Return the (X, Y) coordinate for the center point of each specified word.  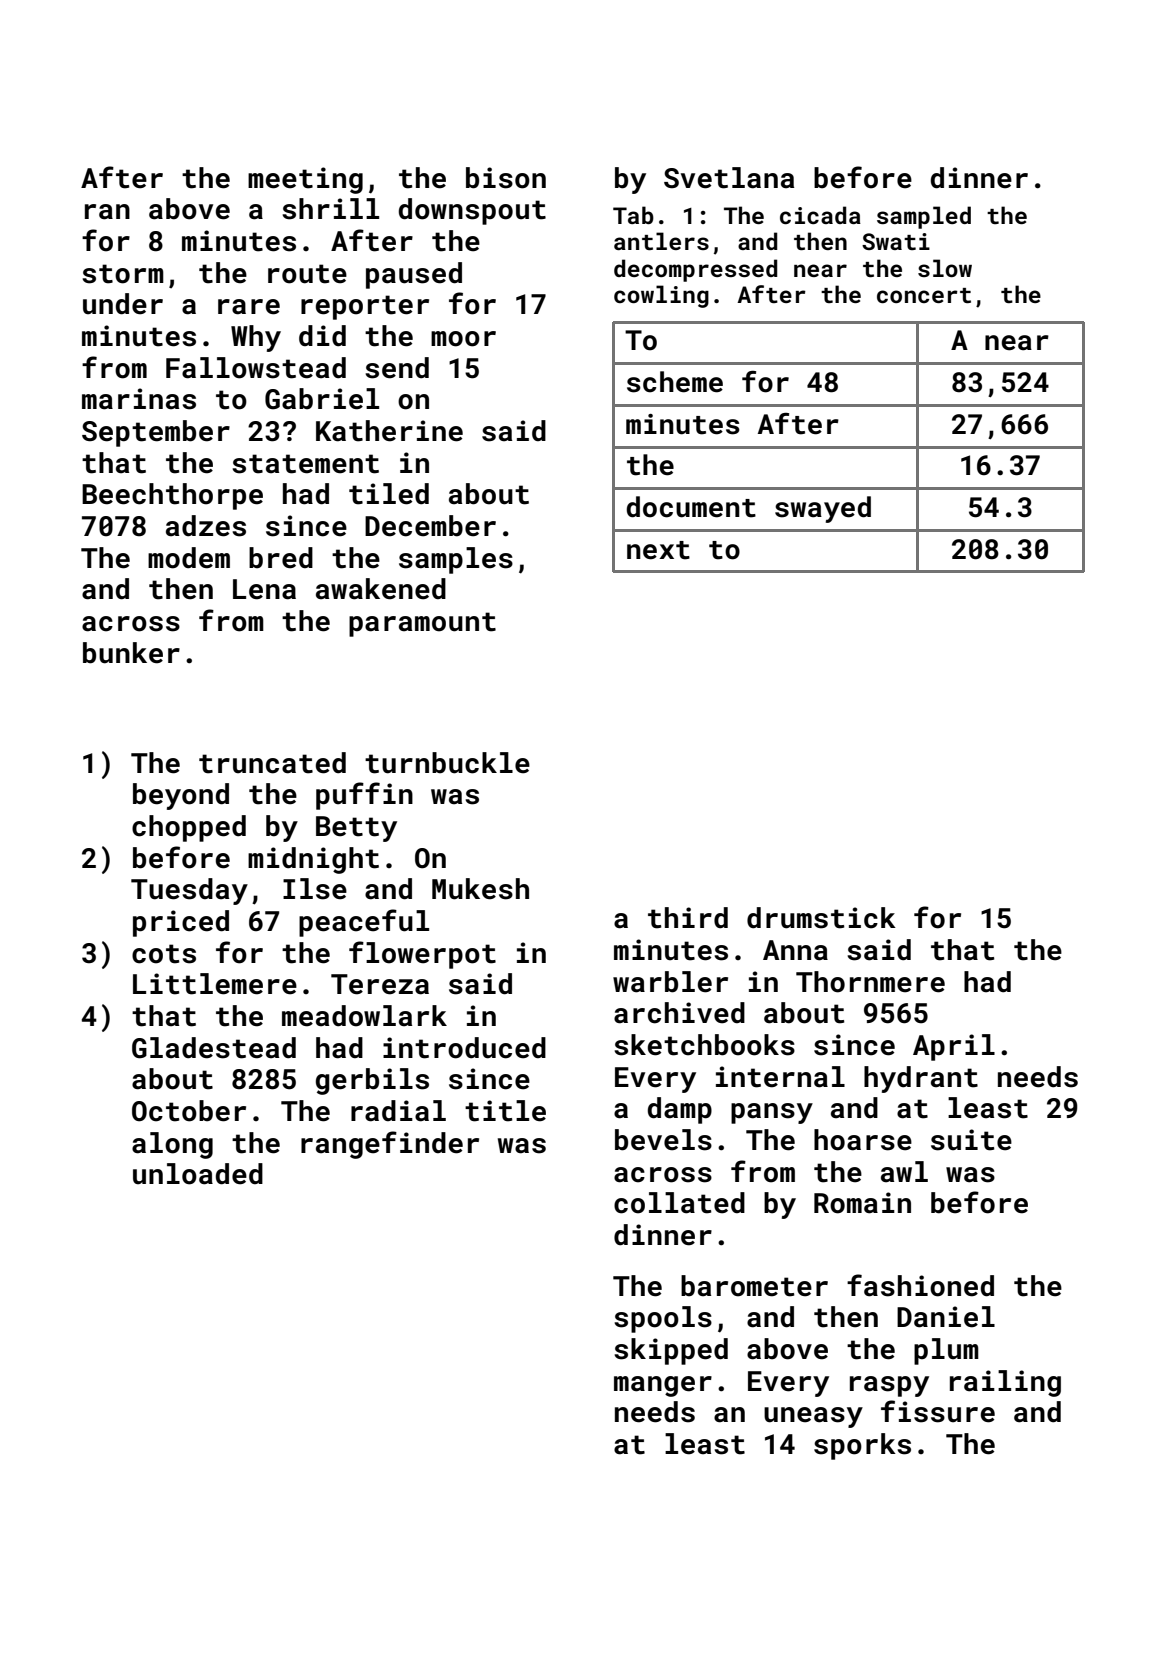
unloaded (198, 1174)
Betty (356, 829)
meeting (305, 180)
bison (506, 178)
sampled (924, 217)
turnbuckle (447, 763)
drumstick (821, 918)
